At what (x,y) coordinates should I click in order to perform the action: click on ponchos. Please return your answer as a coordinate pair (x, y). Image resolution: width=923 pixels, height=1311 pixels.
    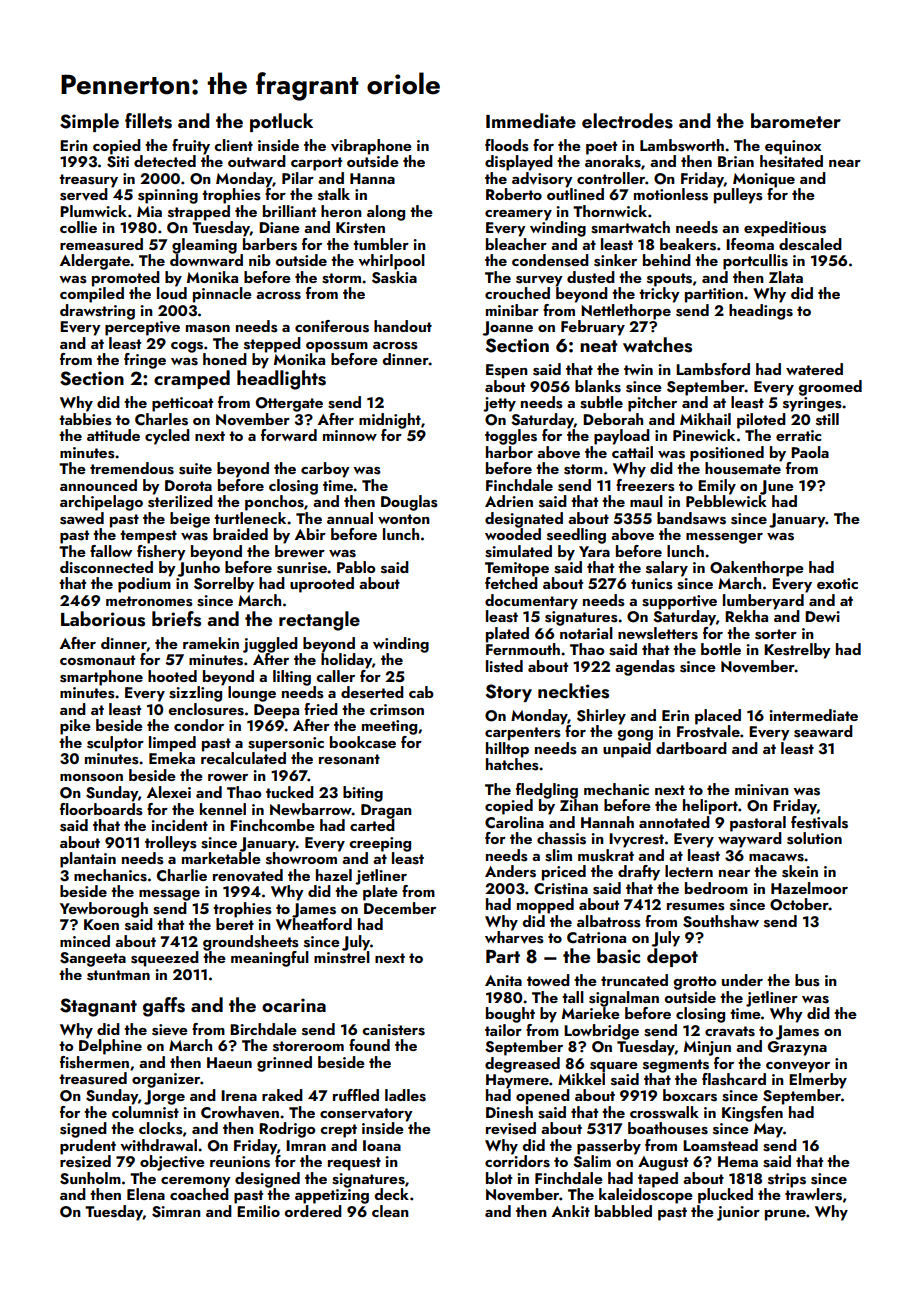
    Looking at the image, I should click on (274, 503).
